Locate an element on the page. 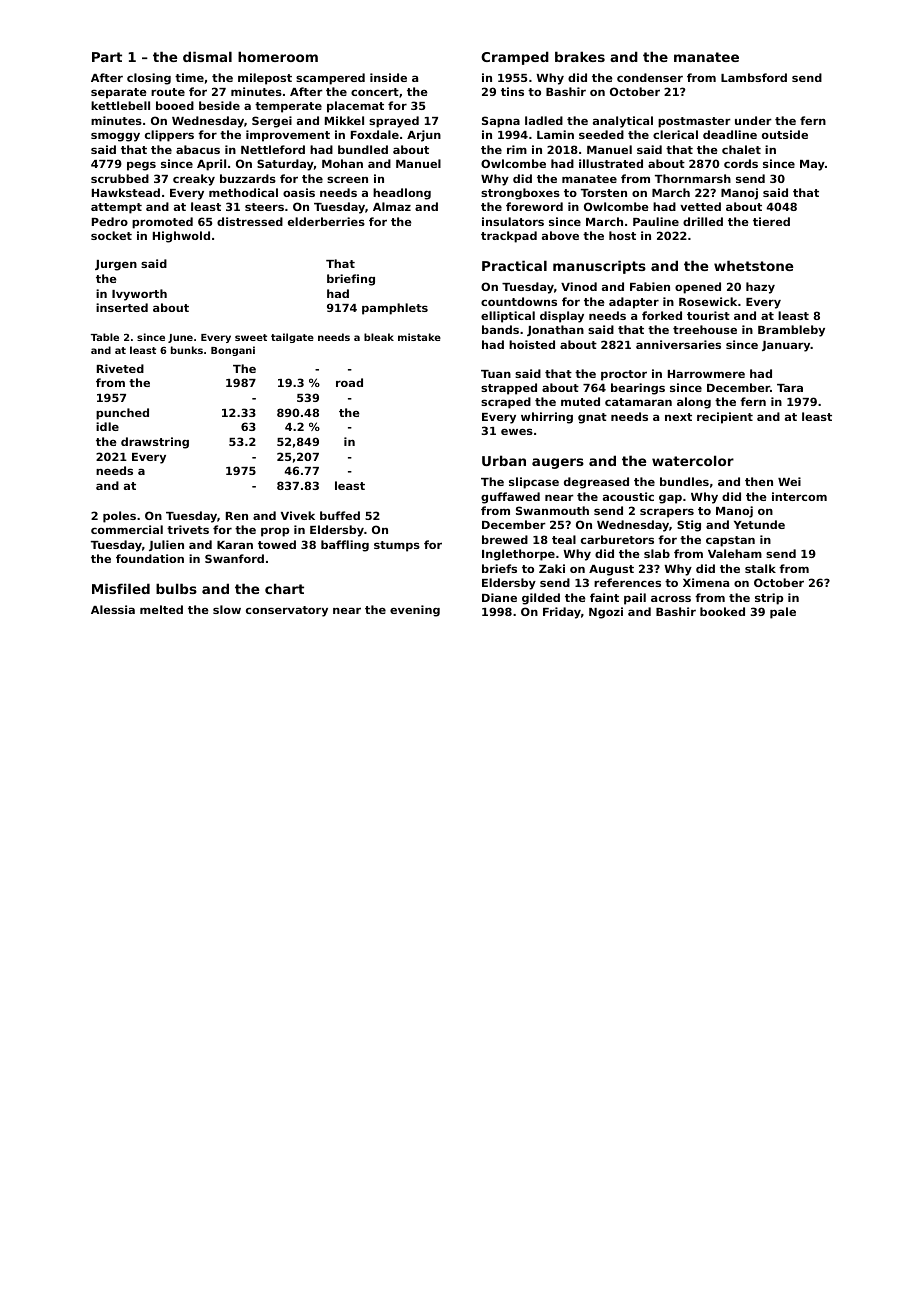  Lambsford is located at coordinates (754, 77).
